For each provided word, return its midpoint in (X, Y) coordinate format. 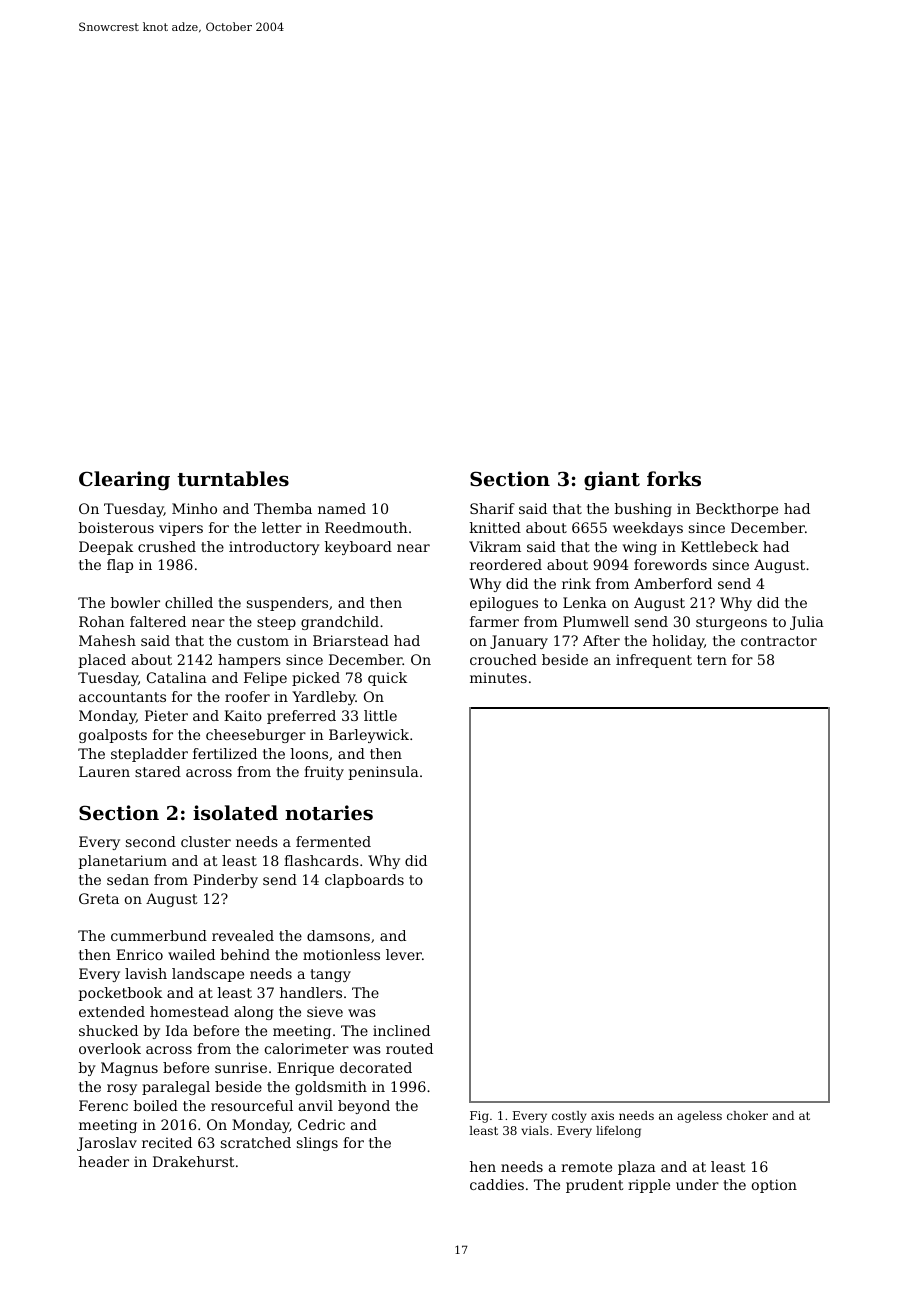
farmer (494, 621)
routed (409, 1048)
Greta (99, 898)
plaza (637, 1168)
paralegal (176, 1088)
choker (747, 1115)
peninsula (384, 773)
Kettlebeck (719, 546)
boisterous (116, 527)
